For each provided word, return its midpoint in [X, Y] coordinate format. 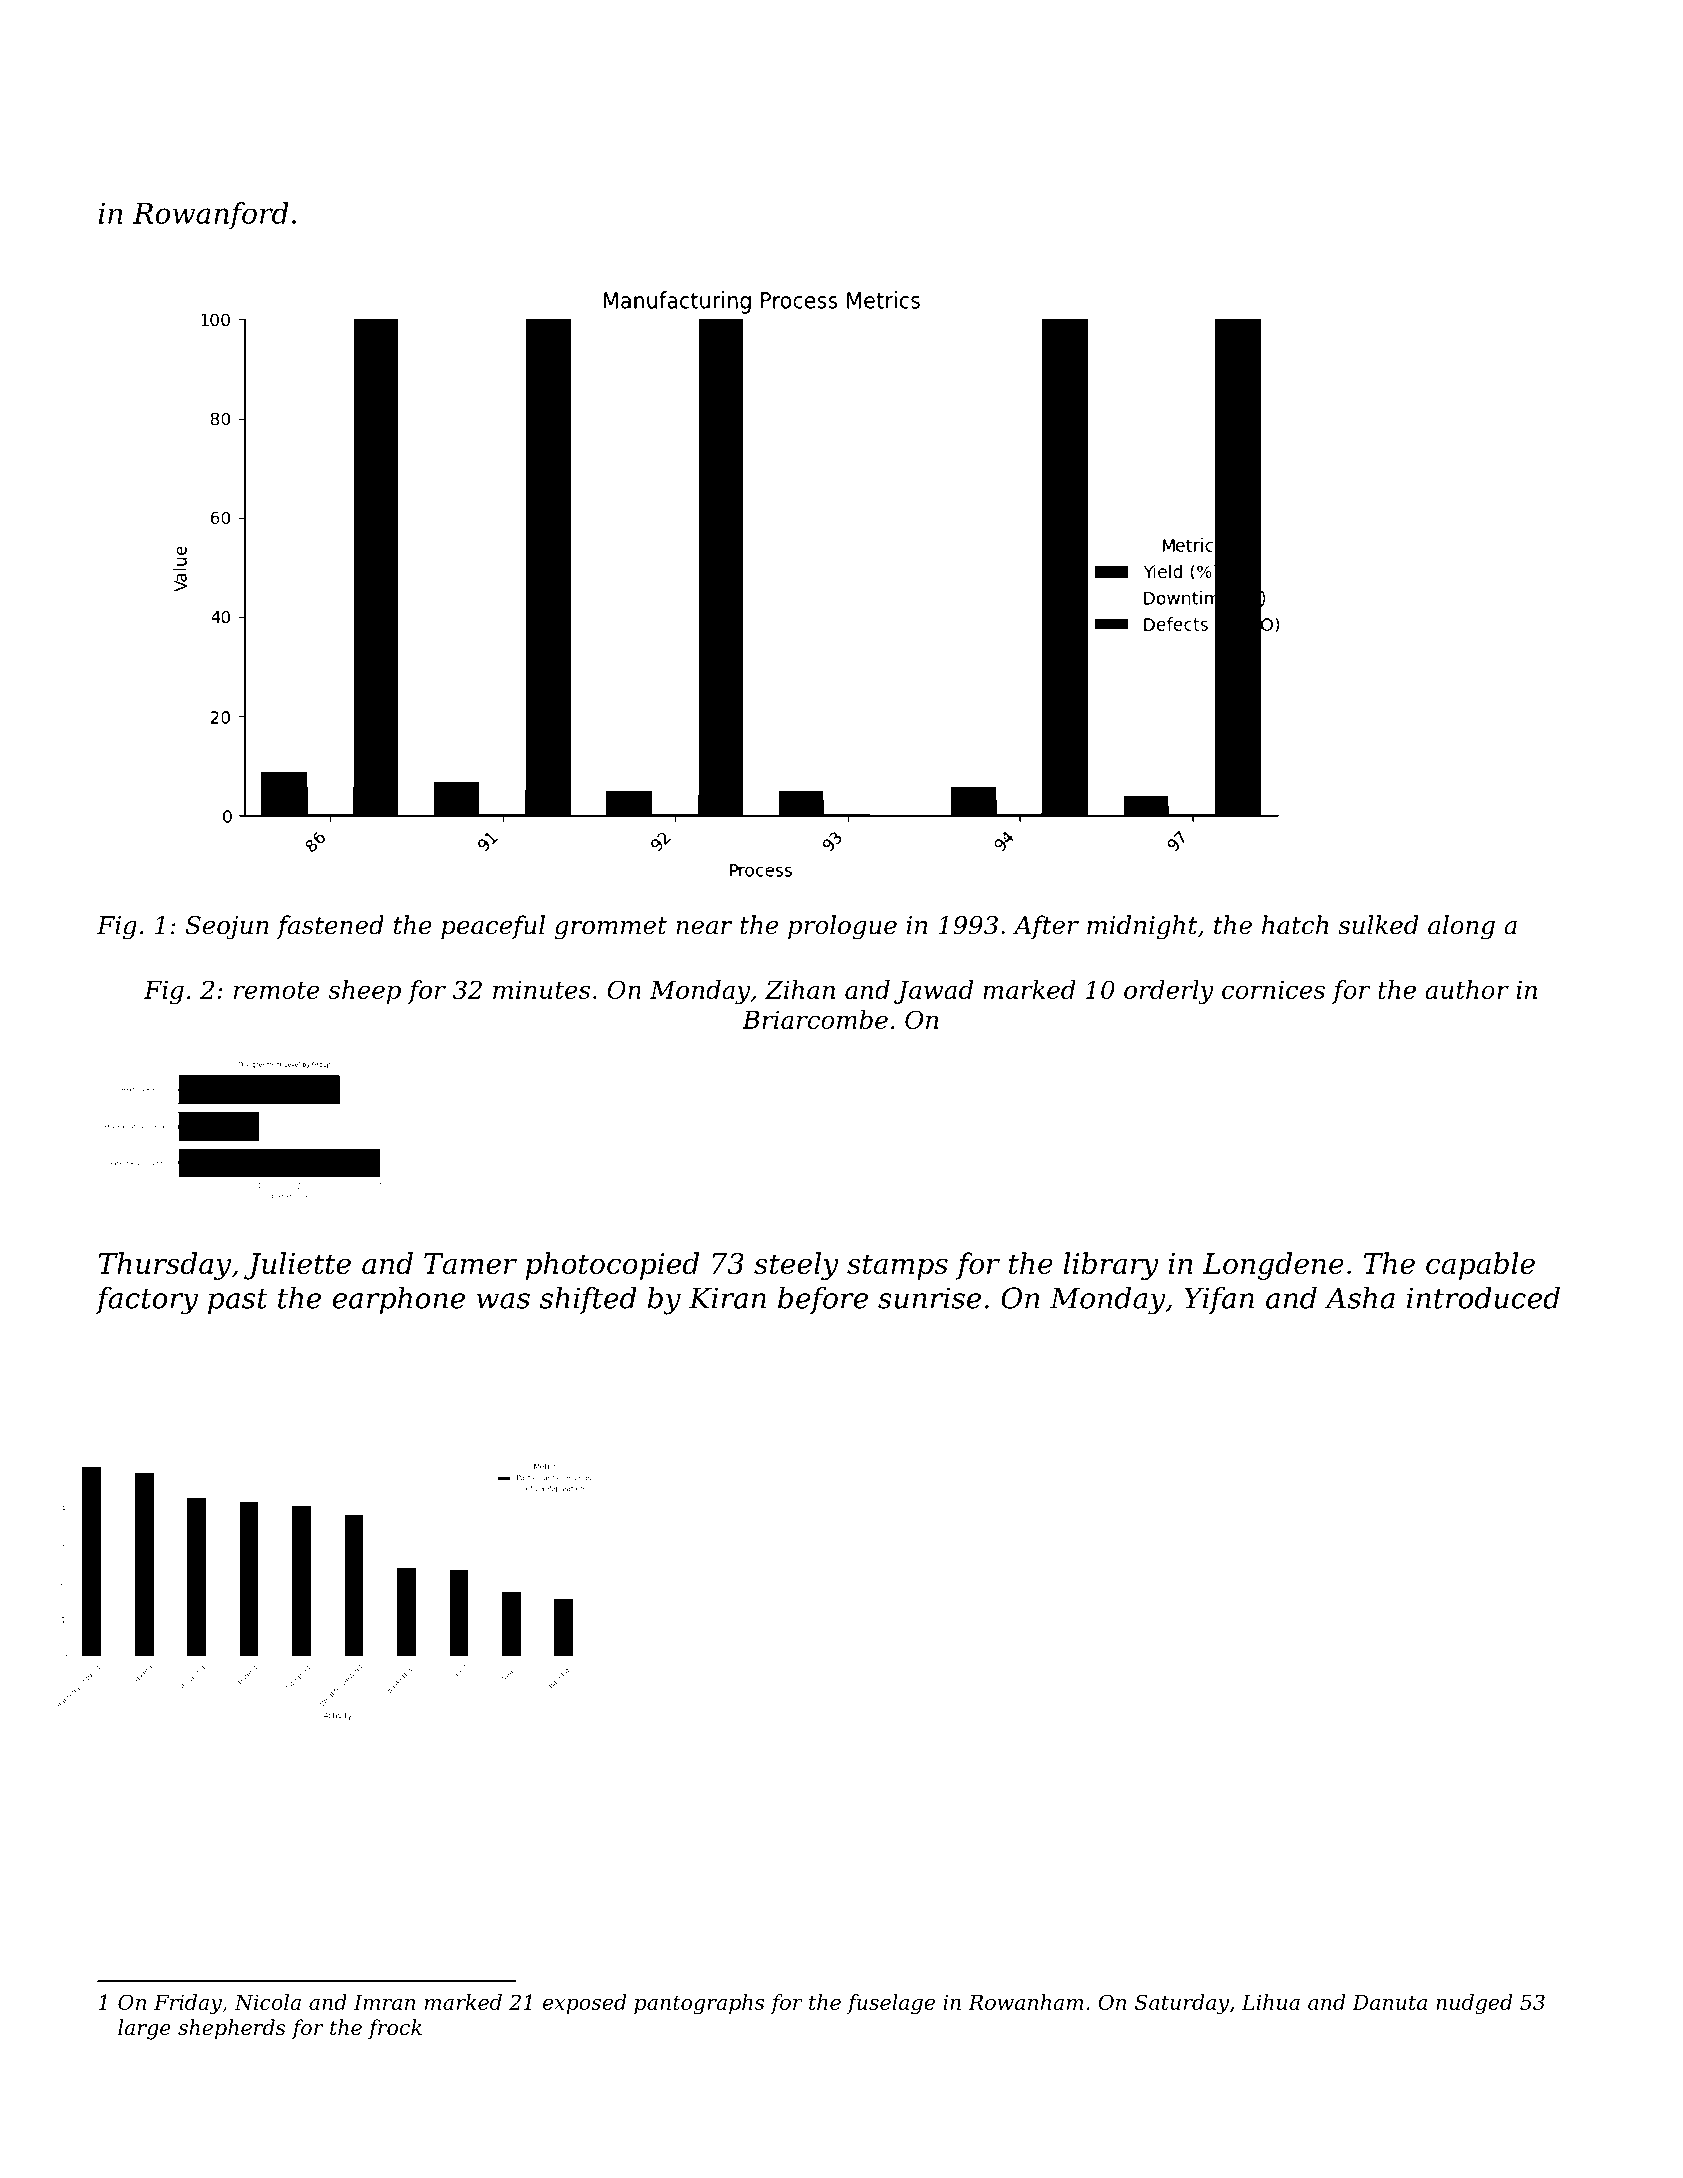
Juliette [297, 1266]
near [704, 928]
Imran [384, 2002]
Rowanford [211, 215]
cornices [1273, 990]
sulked [1378, 925]
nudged [1474, 2004]
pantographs [699, 2004]
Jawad [933, 992]
